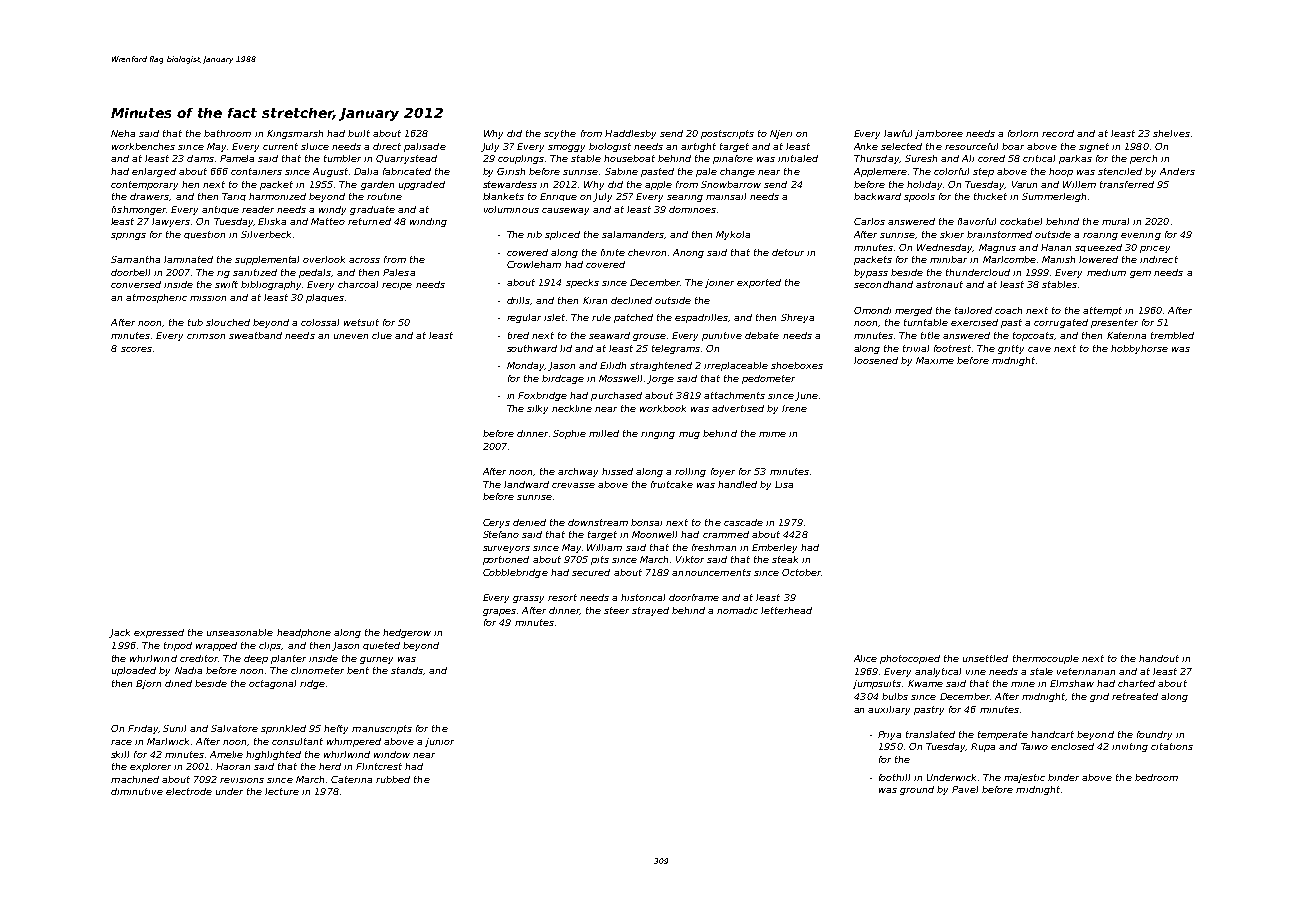 Image resolution: width=1308 pixels, height=924 pixels. What do you see at coordinates (393, 779) in the document?
I see `rubbed` at bounding box center [393, 779].
